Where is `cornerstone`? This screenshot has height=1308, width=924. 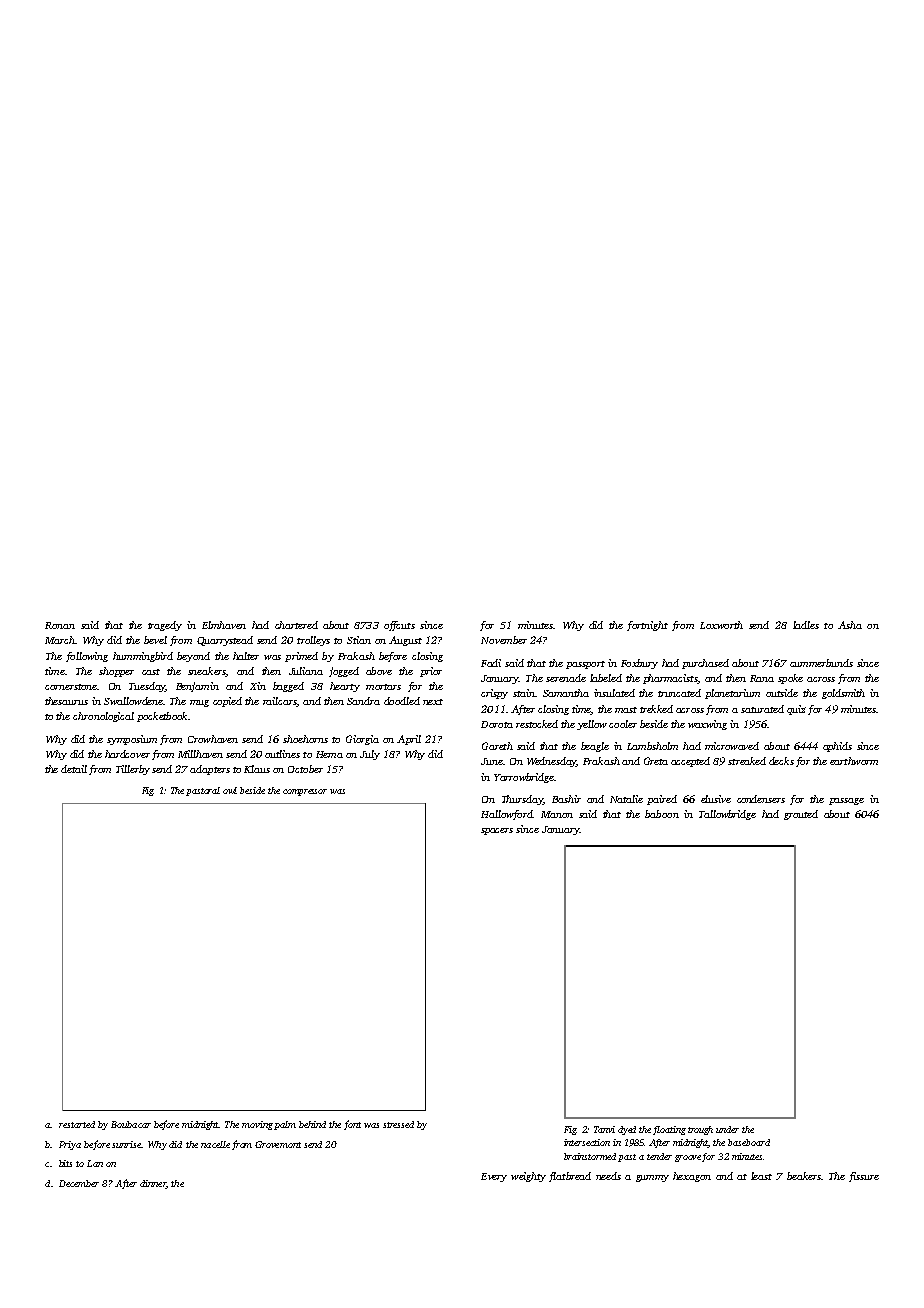
cornerstone is located at coordinates (71, 687).
